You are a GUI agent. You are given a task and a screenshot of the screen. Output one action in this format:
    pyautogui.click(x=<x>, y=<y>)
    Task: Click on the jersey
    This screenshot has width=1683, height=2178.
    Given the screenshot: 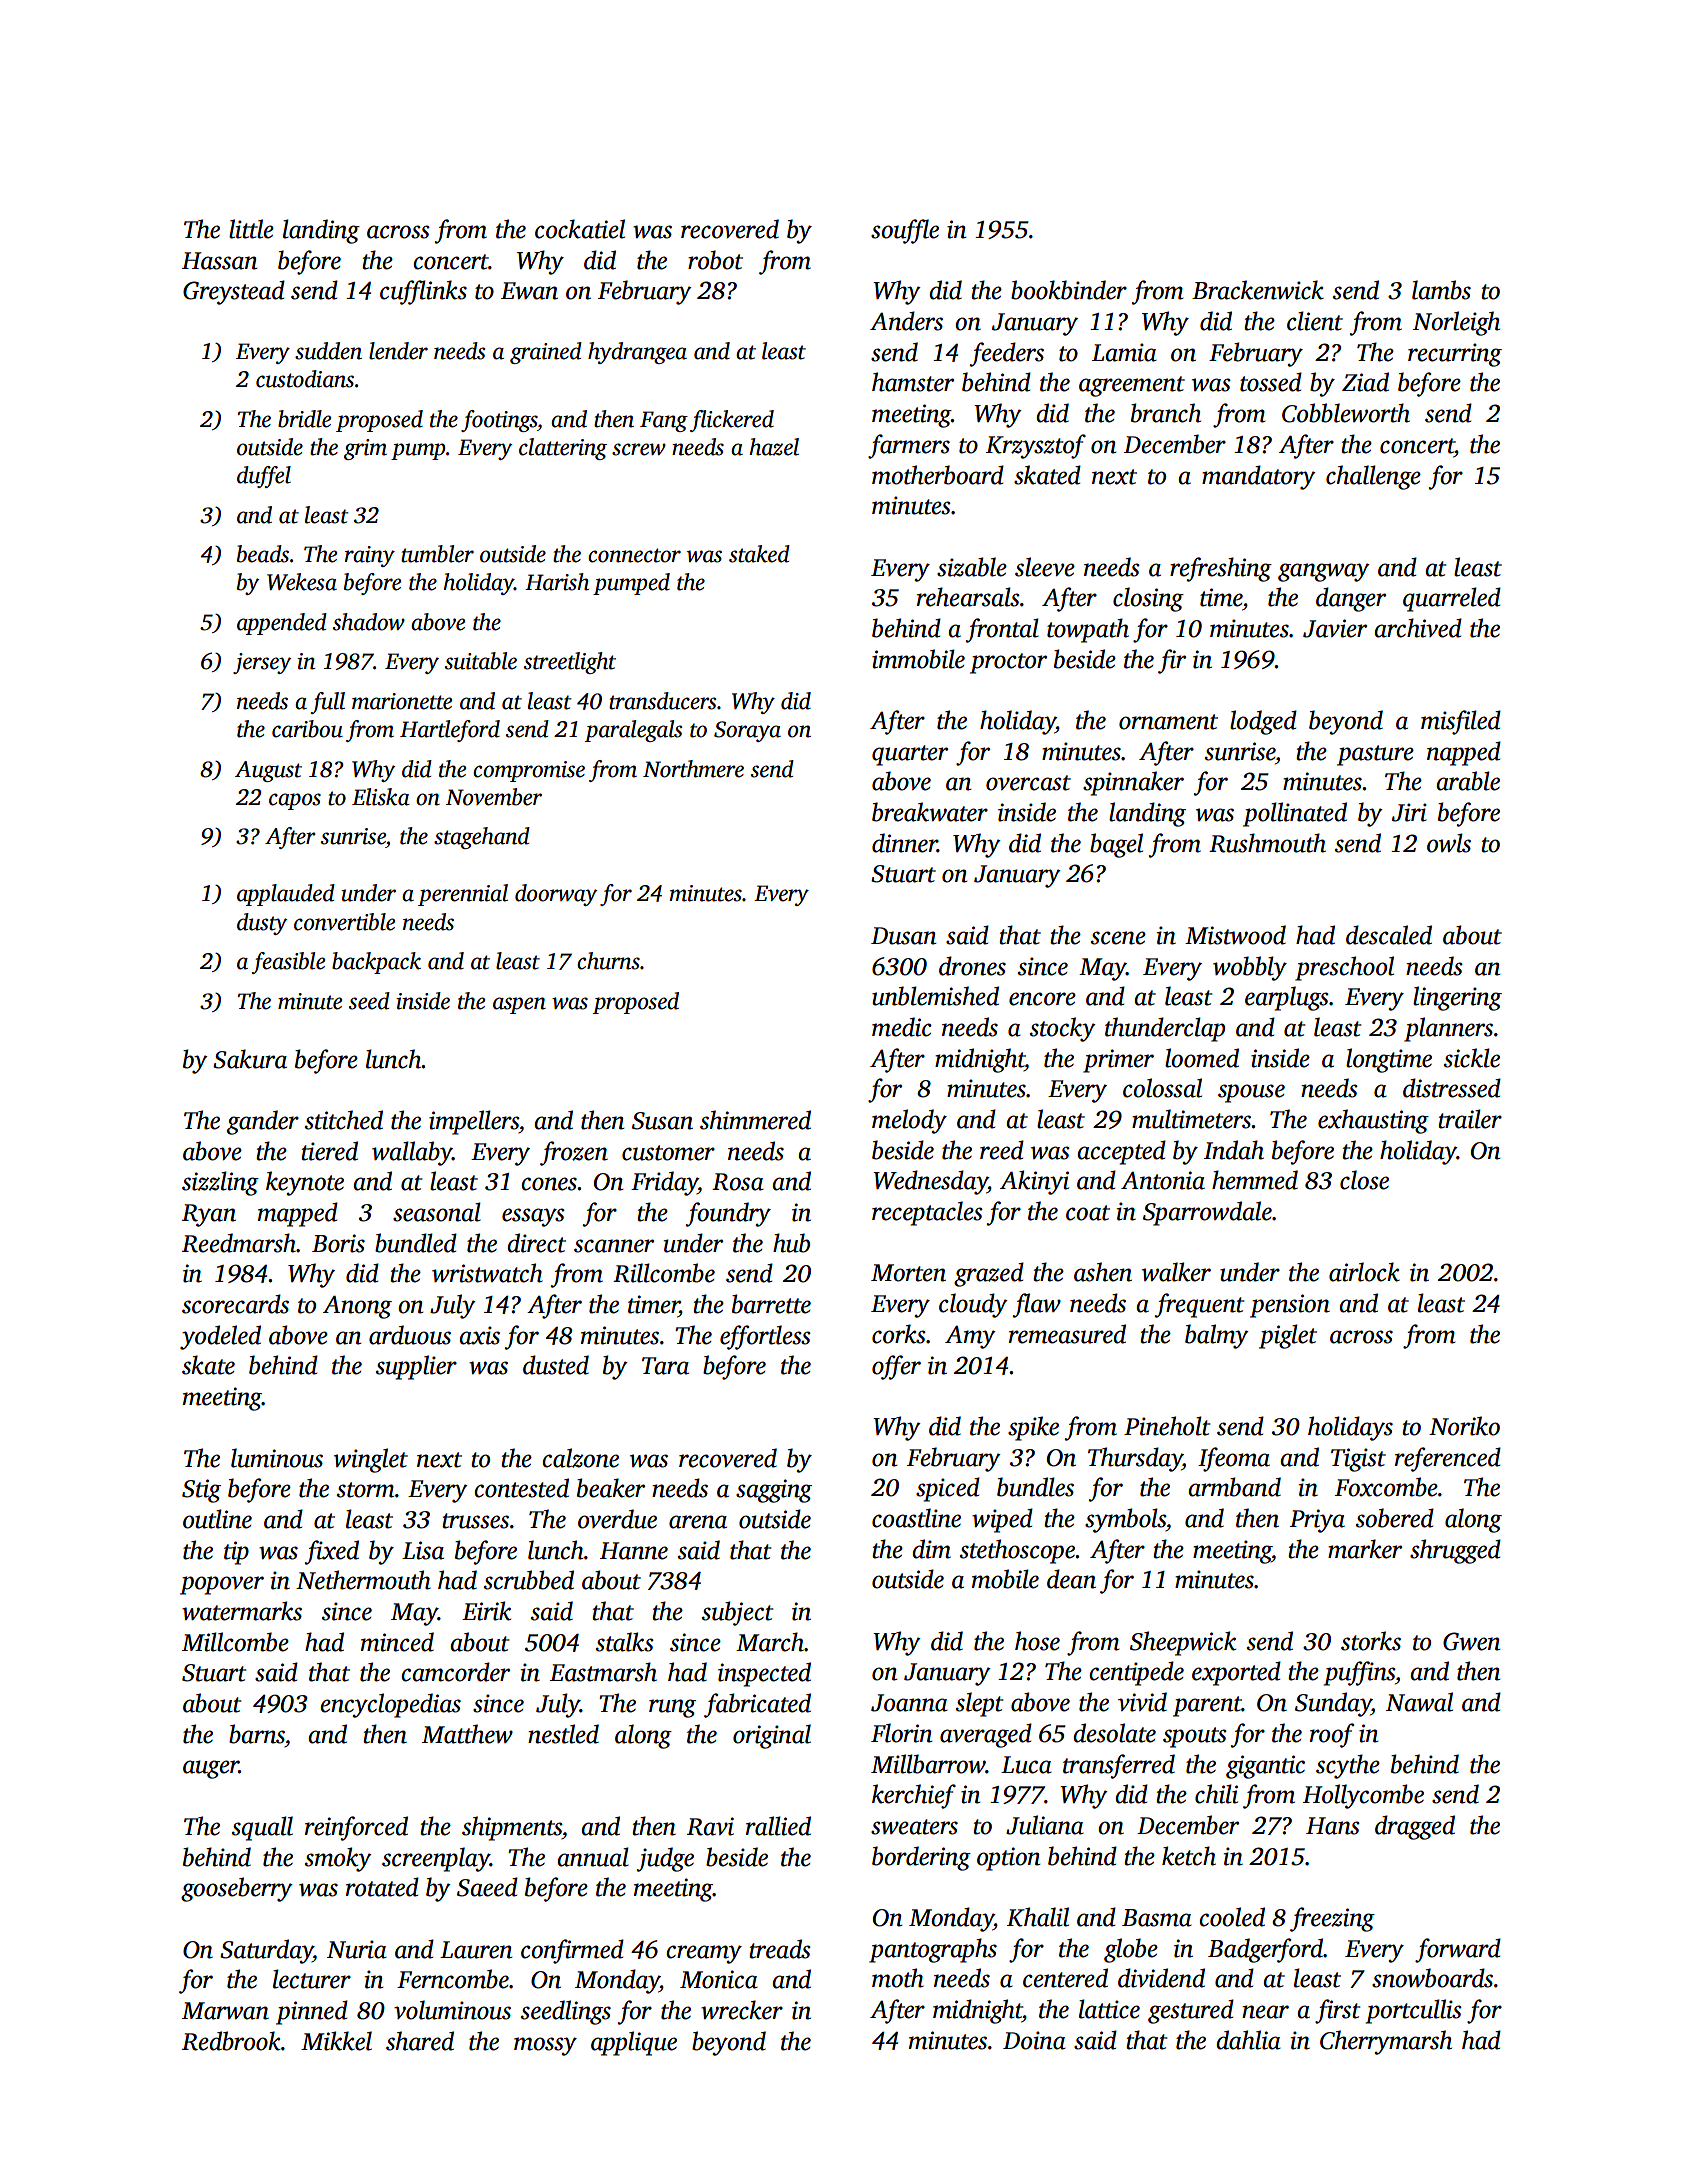 What is the action you would take?
    pyautogui.click(x=262, y=663)
